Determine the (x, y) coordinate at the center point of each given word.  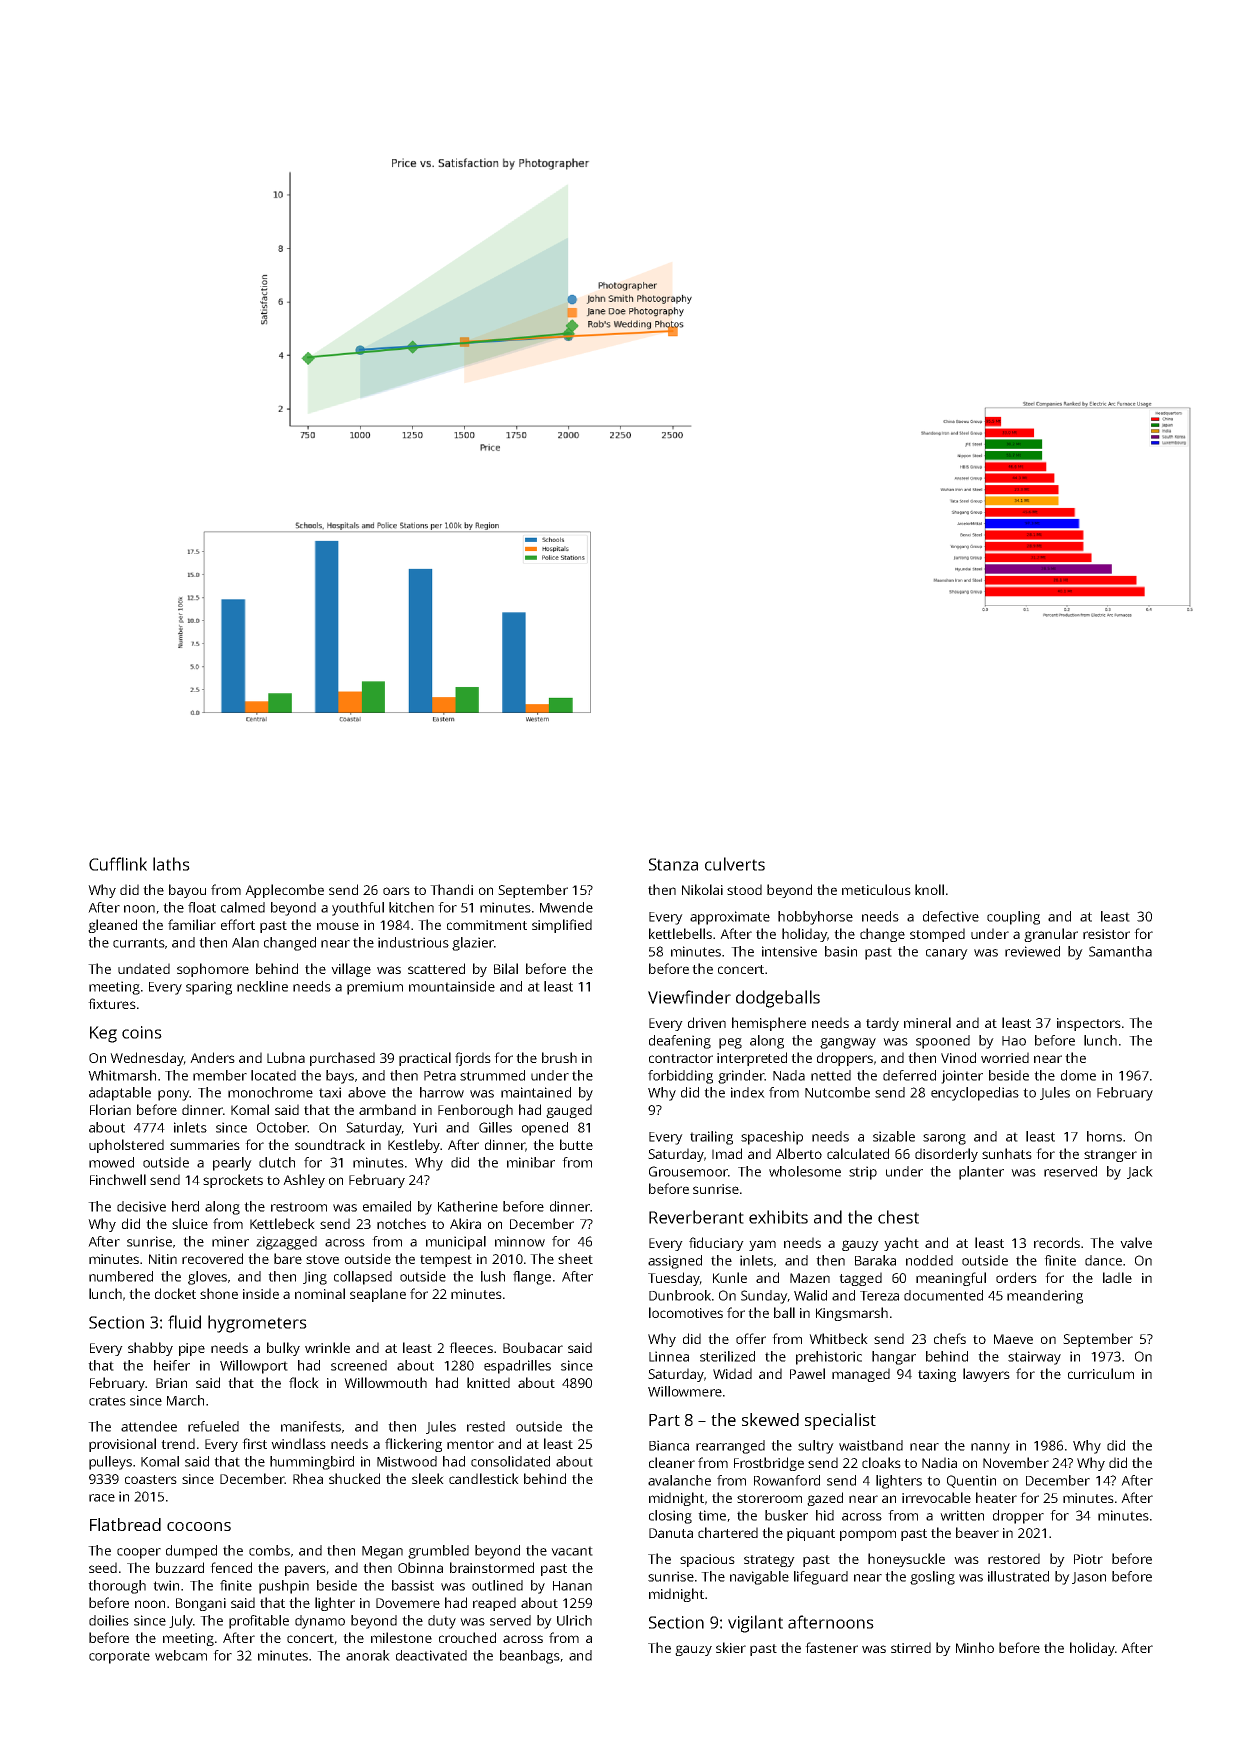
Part (664, 1420)
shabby (150, 1349)
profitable (259, 1622)
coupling (1013, 918)
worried (1005, 1057)
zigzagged (286, 1243)
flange (532, 1278)
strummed (492, 1075)
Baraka (875, 1260)
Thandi (451, 889)
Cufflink (118, 864)
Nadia (939, 1462)
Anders (212, 1057)
